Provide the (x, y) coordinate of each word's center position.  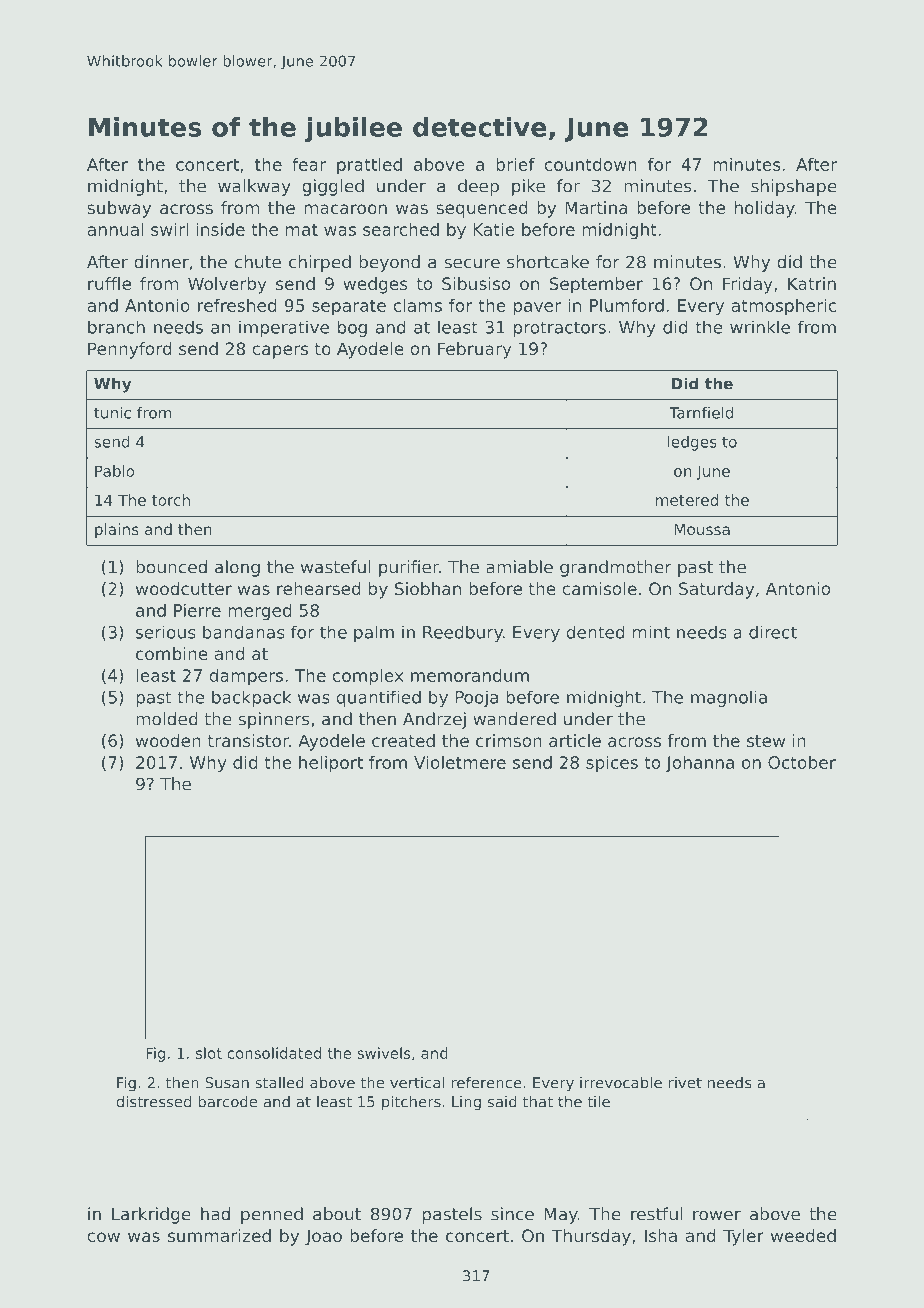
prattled (369, 166)
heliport (331, 764)
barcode (227, 1102)
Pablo (115, 471)
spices (612, 764)
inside (220, 229)
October (802, 762)
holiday (765, 209)
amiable (519, 567)
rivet (685, 1083)
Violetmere (460, 762)
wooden (168, 740)
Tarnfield (701, 413)
